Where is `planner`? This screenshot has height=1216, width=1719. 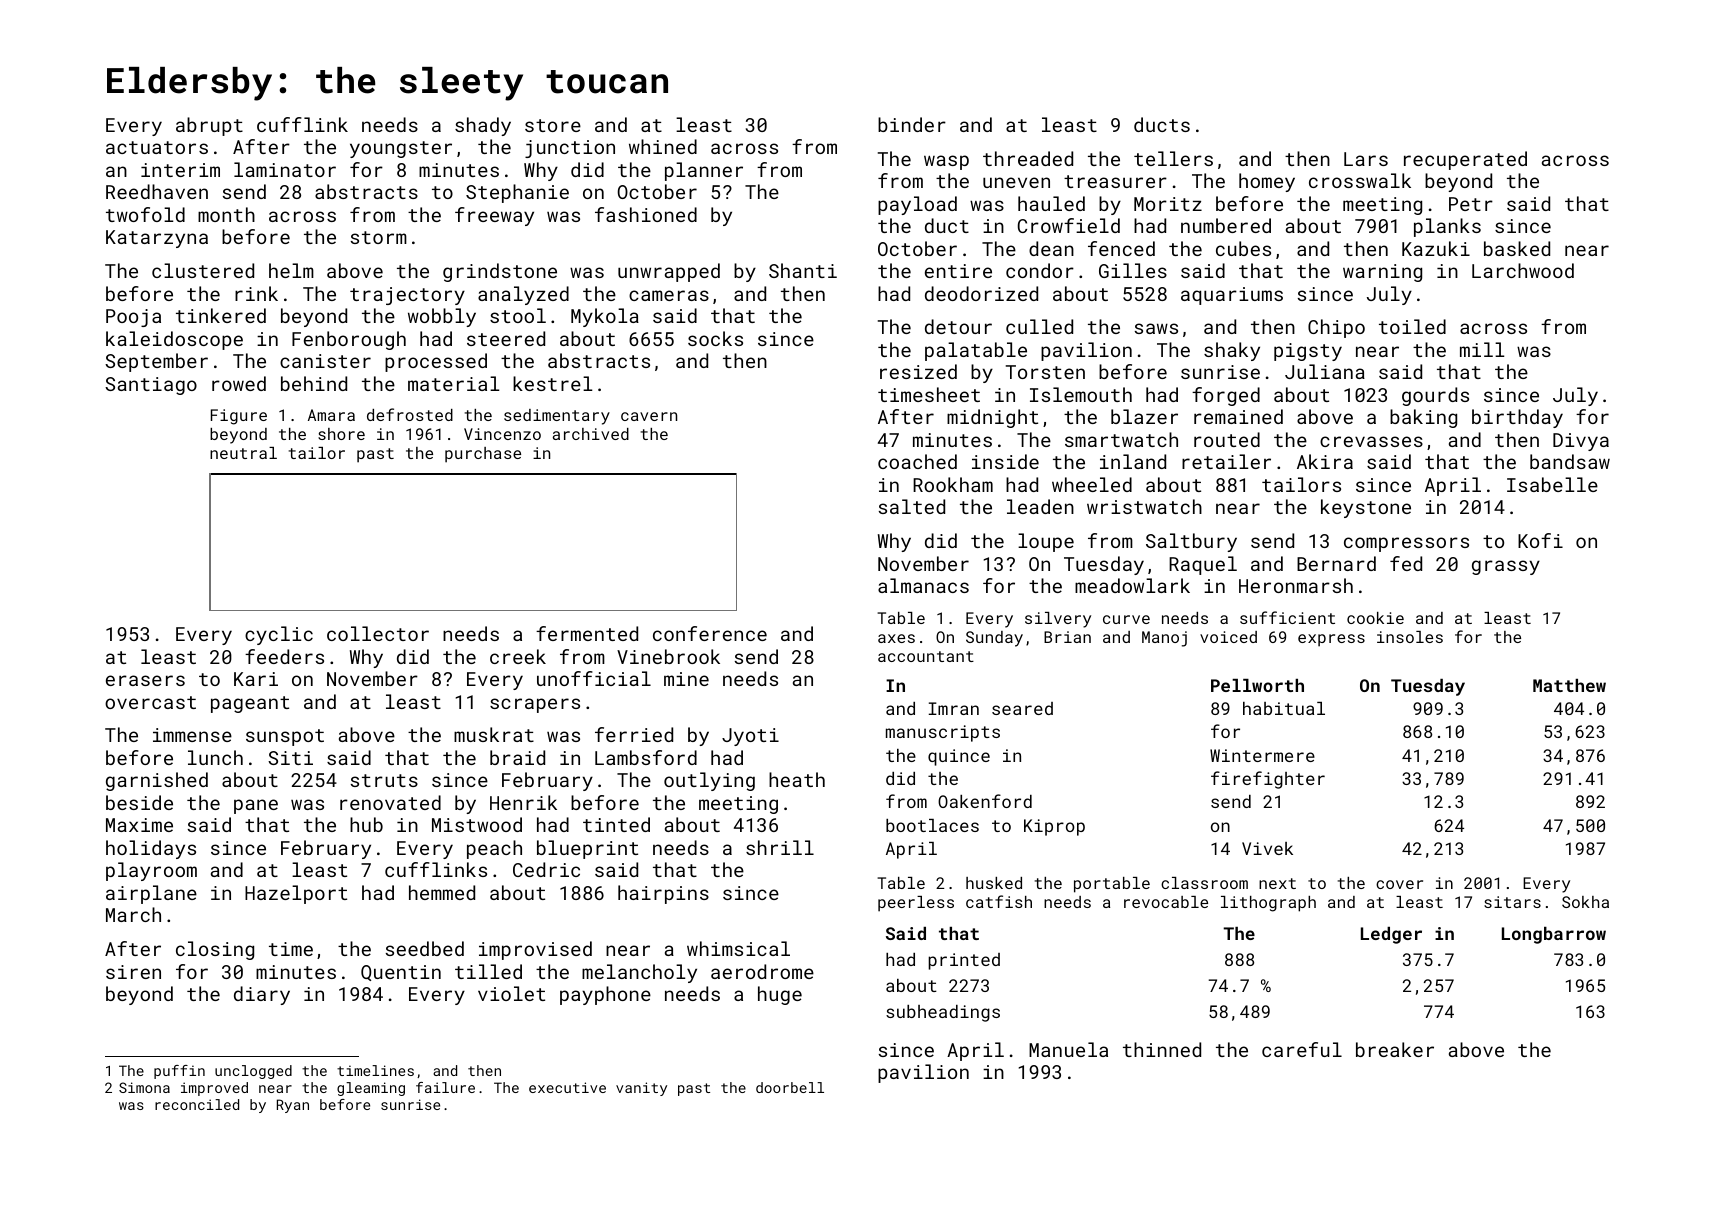
planner is located at coordinates (704, 171).
